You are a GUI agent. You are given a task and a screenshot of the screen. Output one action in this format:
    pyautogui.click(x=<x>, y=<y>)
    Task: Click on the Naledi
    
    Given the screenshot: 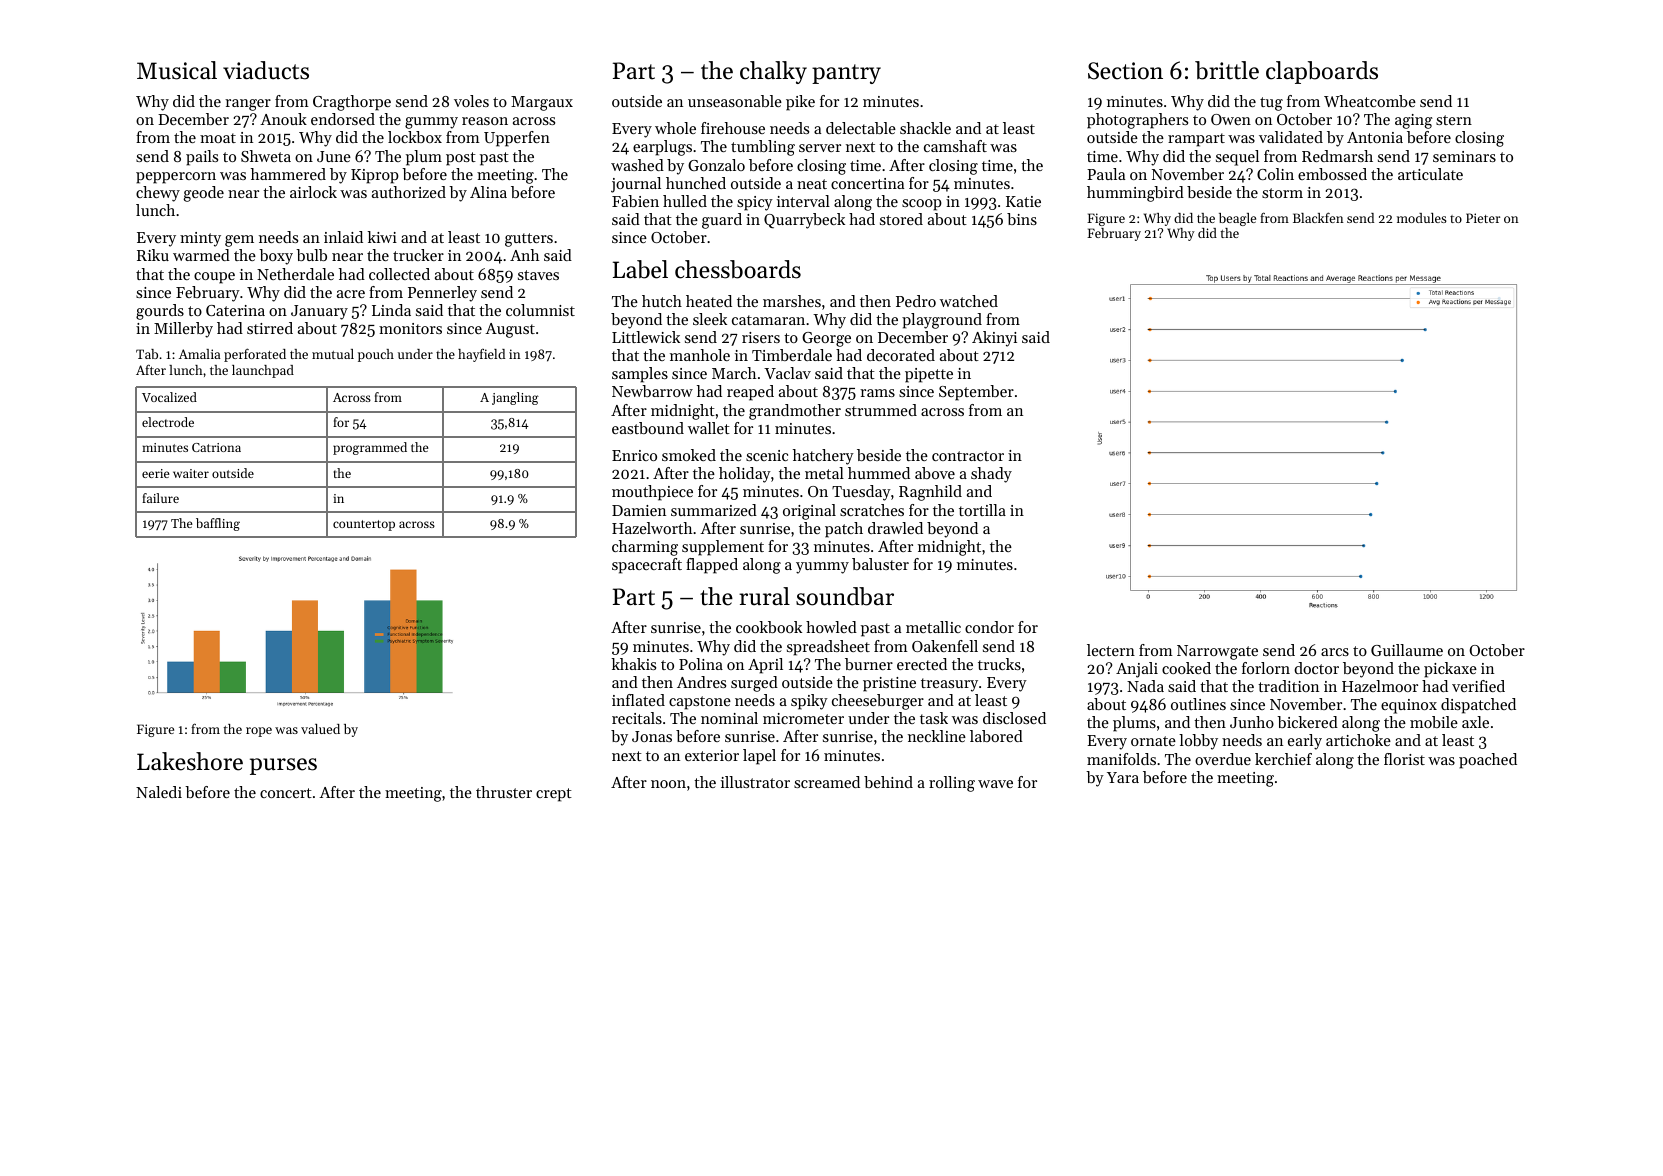 What is the action you would take?
    pyautogui.click(x=159, y=792)
